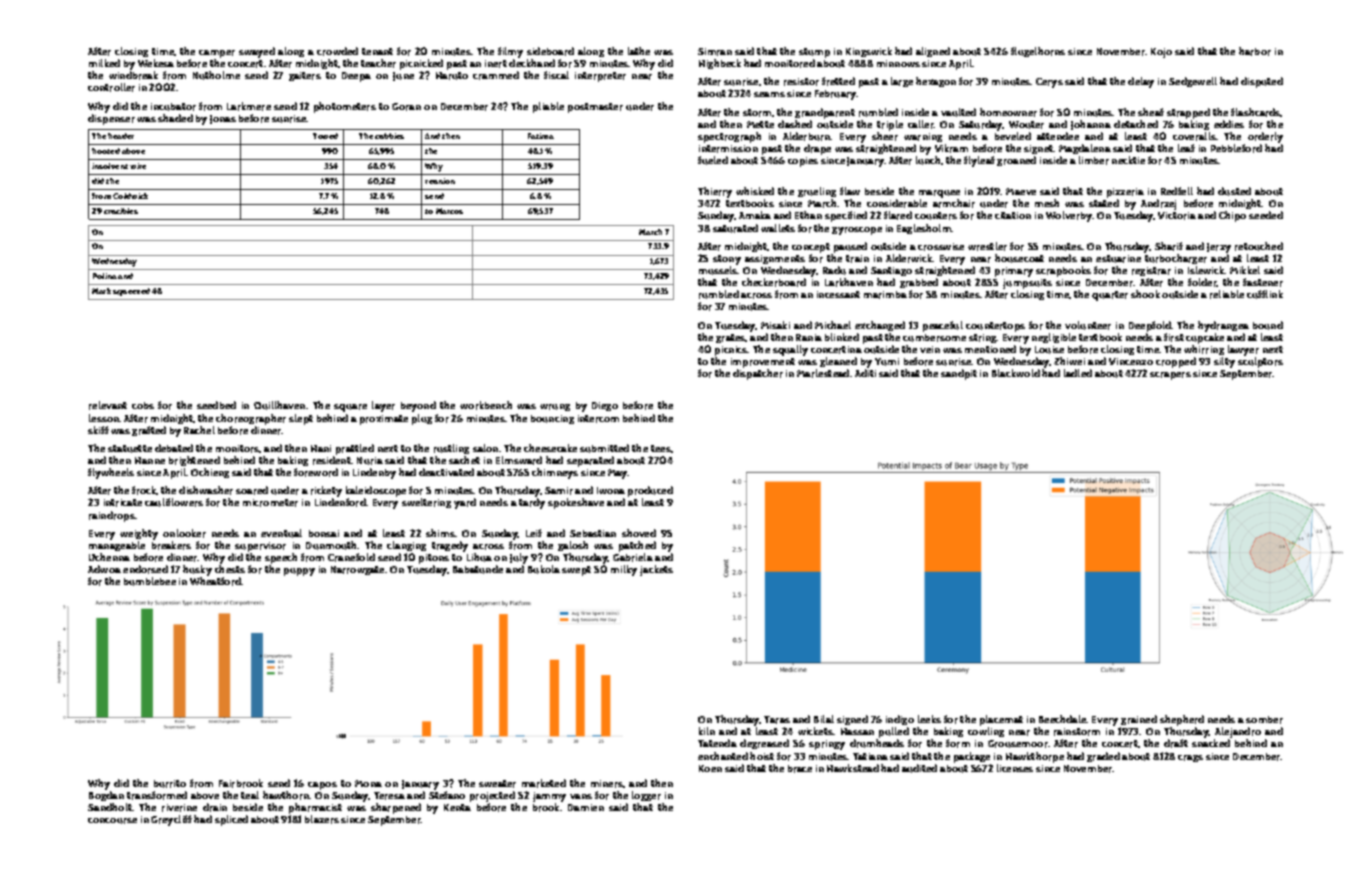 Image resolution: width=1372 pixels, height=887 pixels. I want to click on tees, so click(661, 448).
